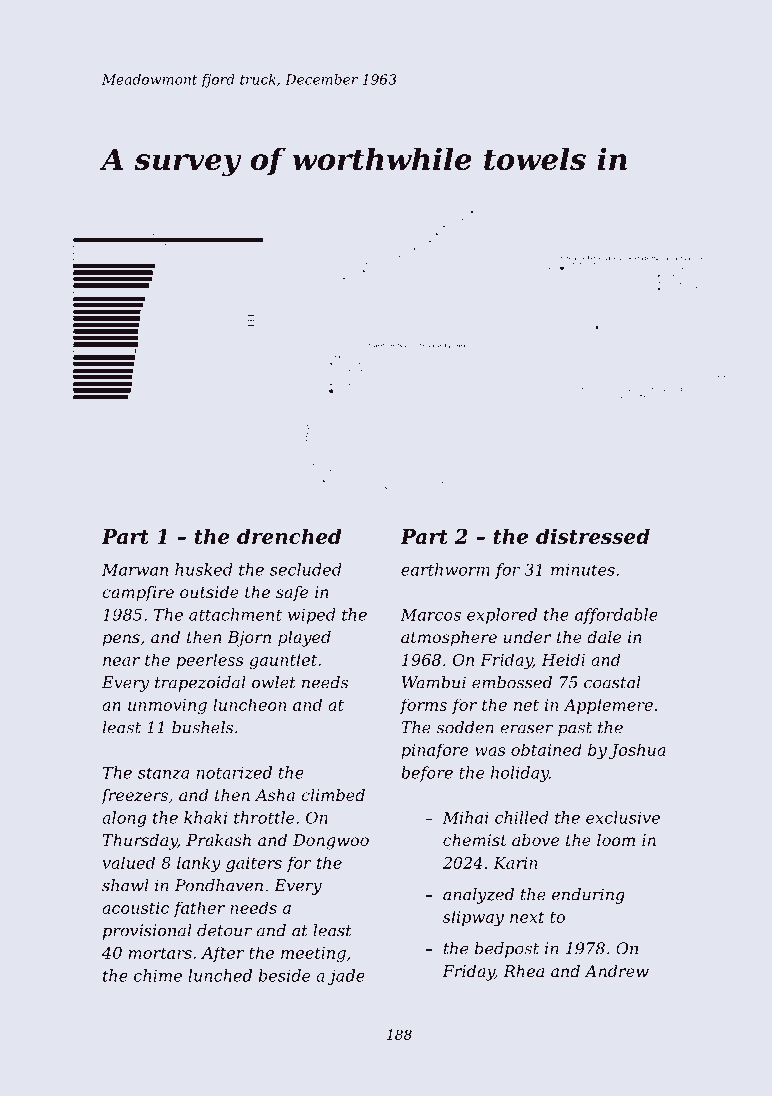  Describe the element at coordinates (616, 840) in the document. I see `loom` at that location.
